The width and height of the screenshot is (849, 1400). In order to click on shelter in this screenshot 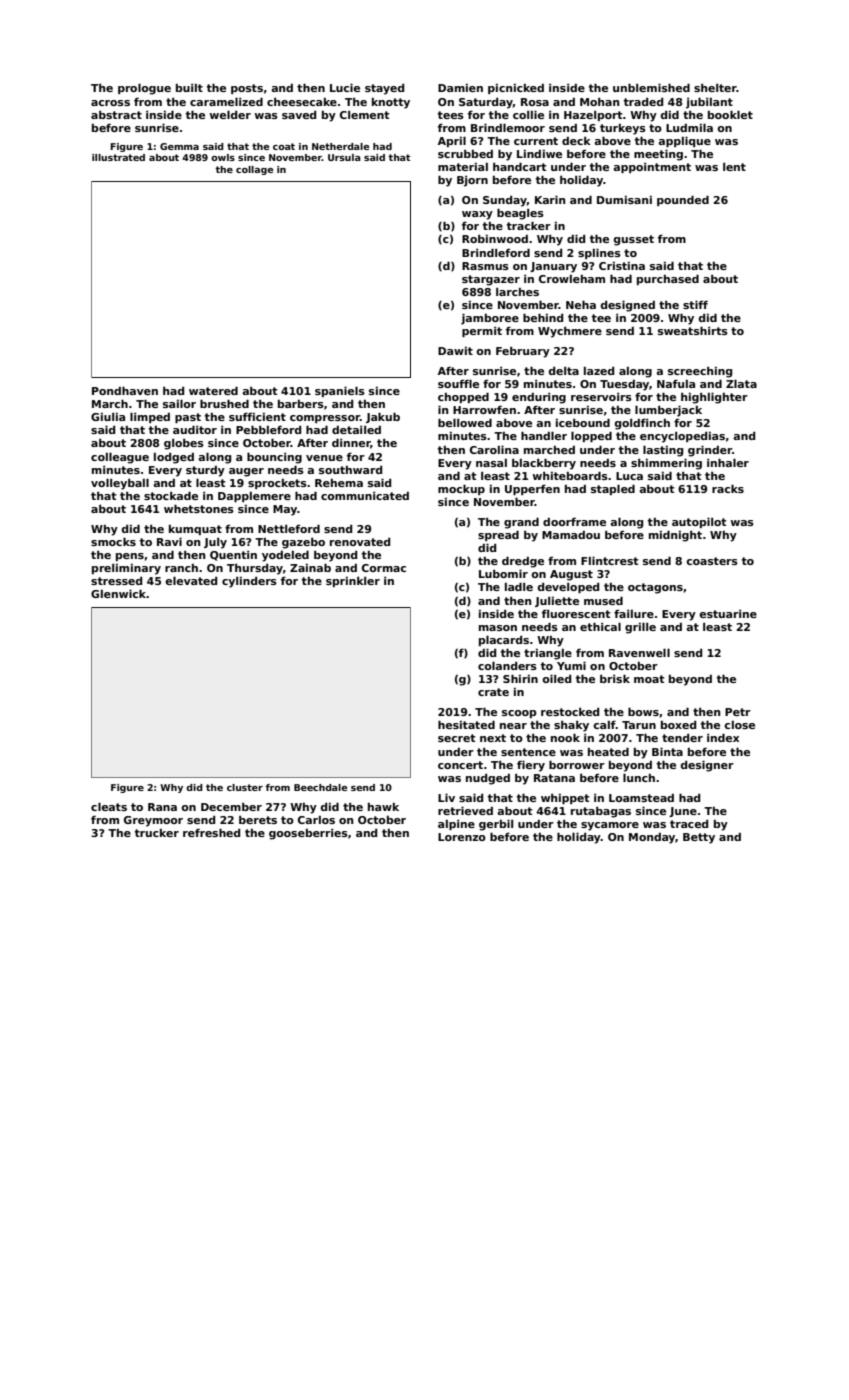, I will do `click(715, 88)`.
